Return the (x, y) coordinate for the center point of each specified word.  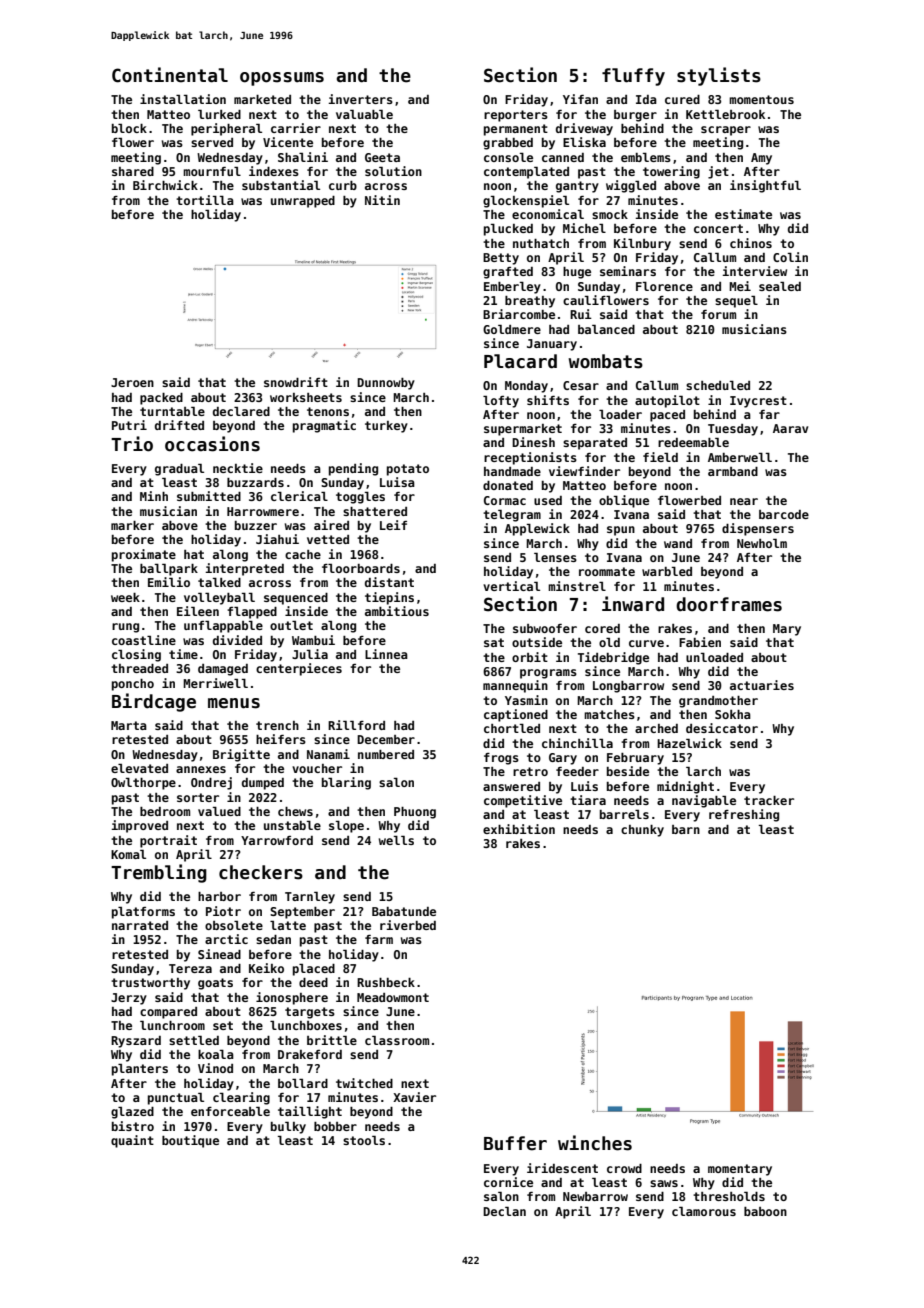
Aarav (790, 428)
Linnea (386, 654)
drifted (179, 425)
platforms (143, 912)
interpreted (244, 569)
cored (602, 628)
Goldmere (512, 329)
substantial (281, 185)
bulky (288, 1127)
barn (686, 829)
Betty (501, 259)
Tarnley (310, 897)
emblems (646, 157)
